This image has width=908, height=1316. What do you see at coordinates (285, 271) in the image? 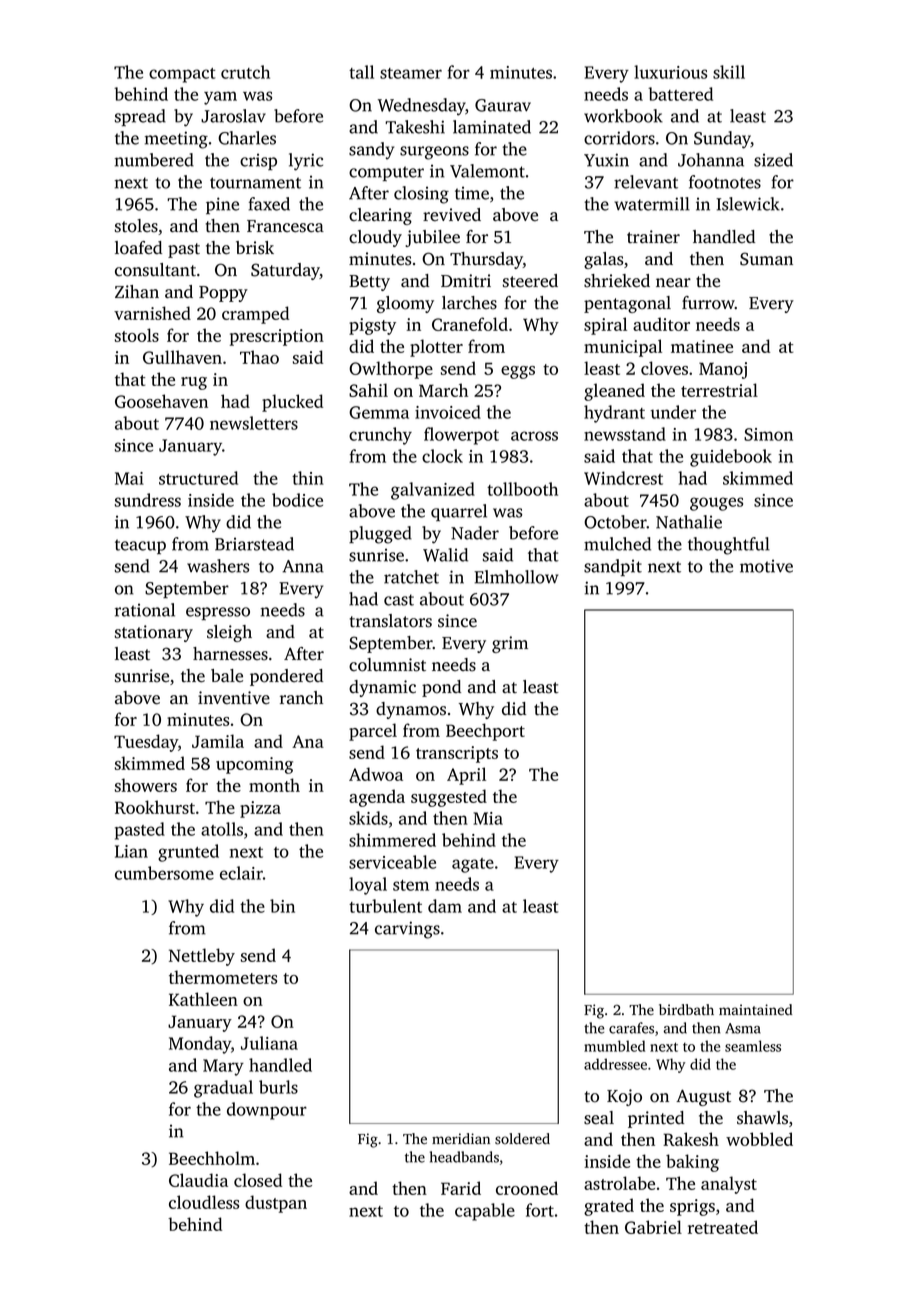
I see `Saturday` at bounding box center [285, 271].
